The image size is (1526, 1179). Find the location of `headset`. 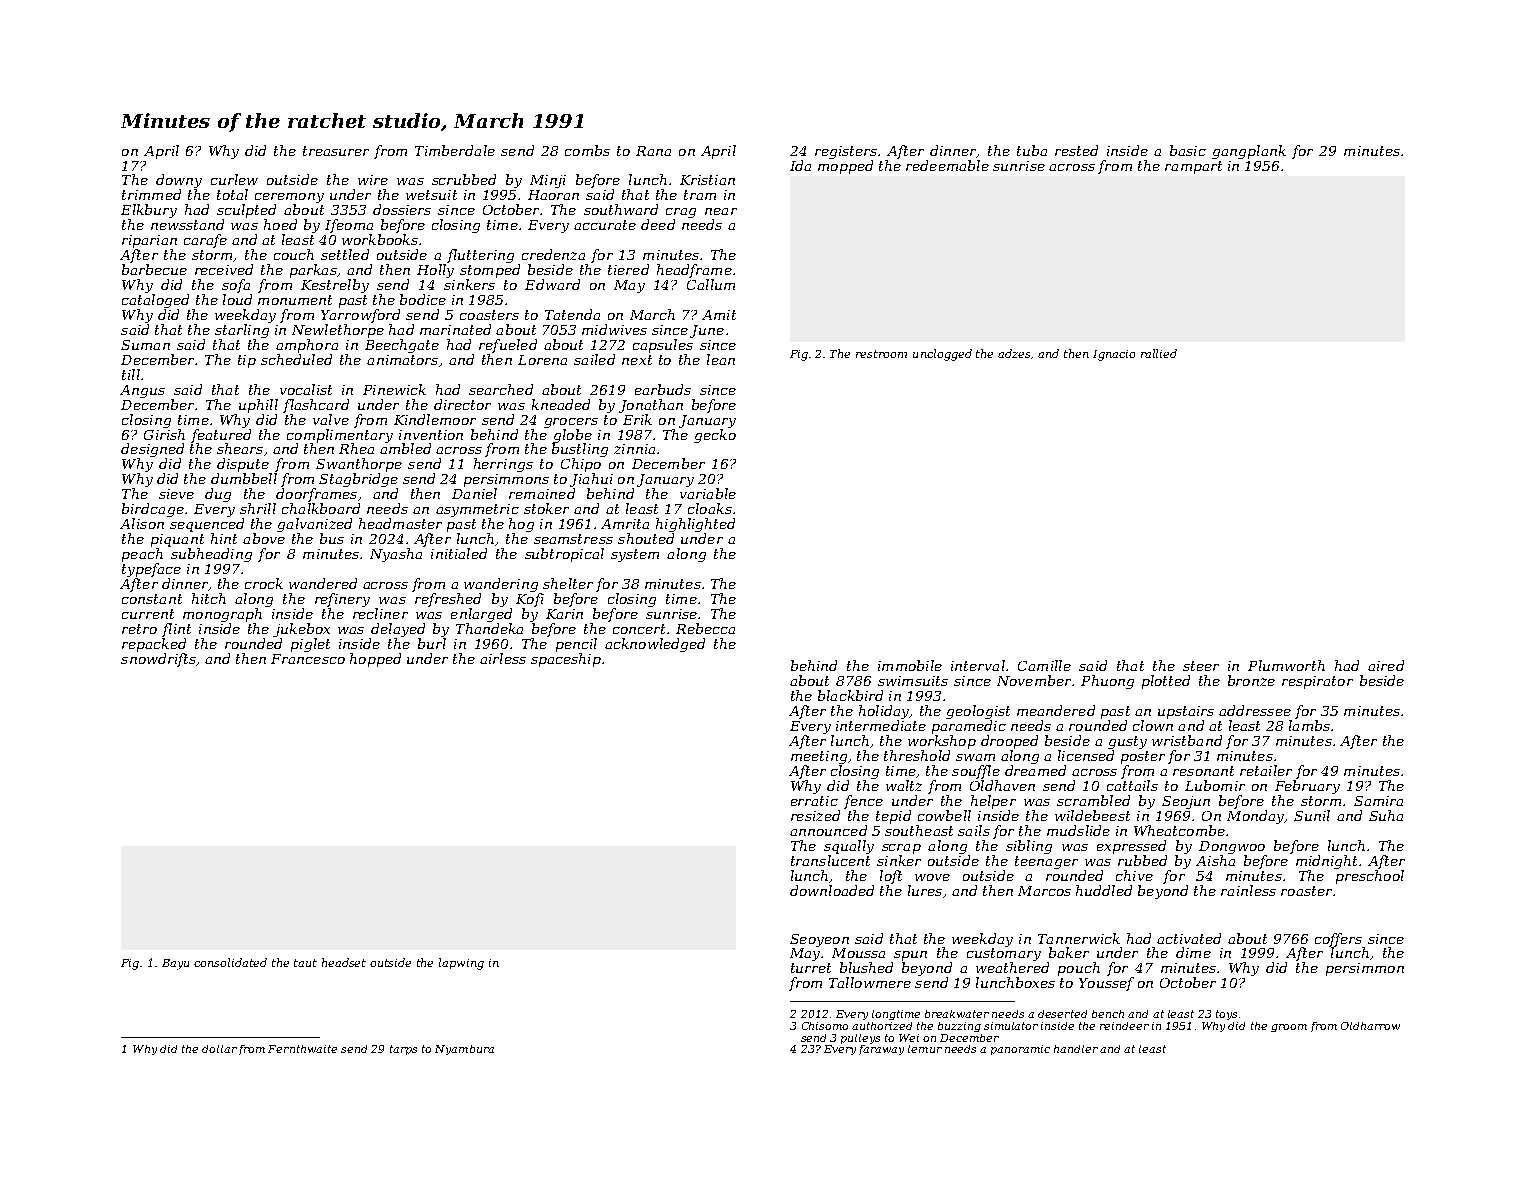

headset is located at coordinates (344, 962).
